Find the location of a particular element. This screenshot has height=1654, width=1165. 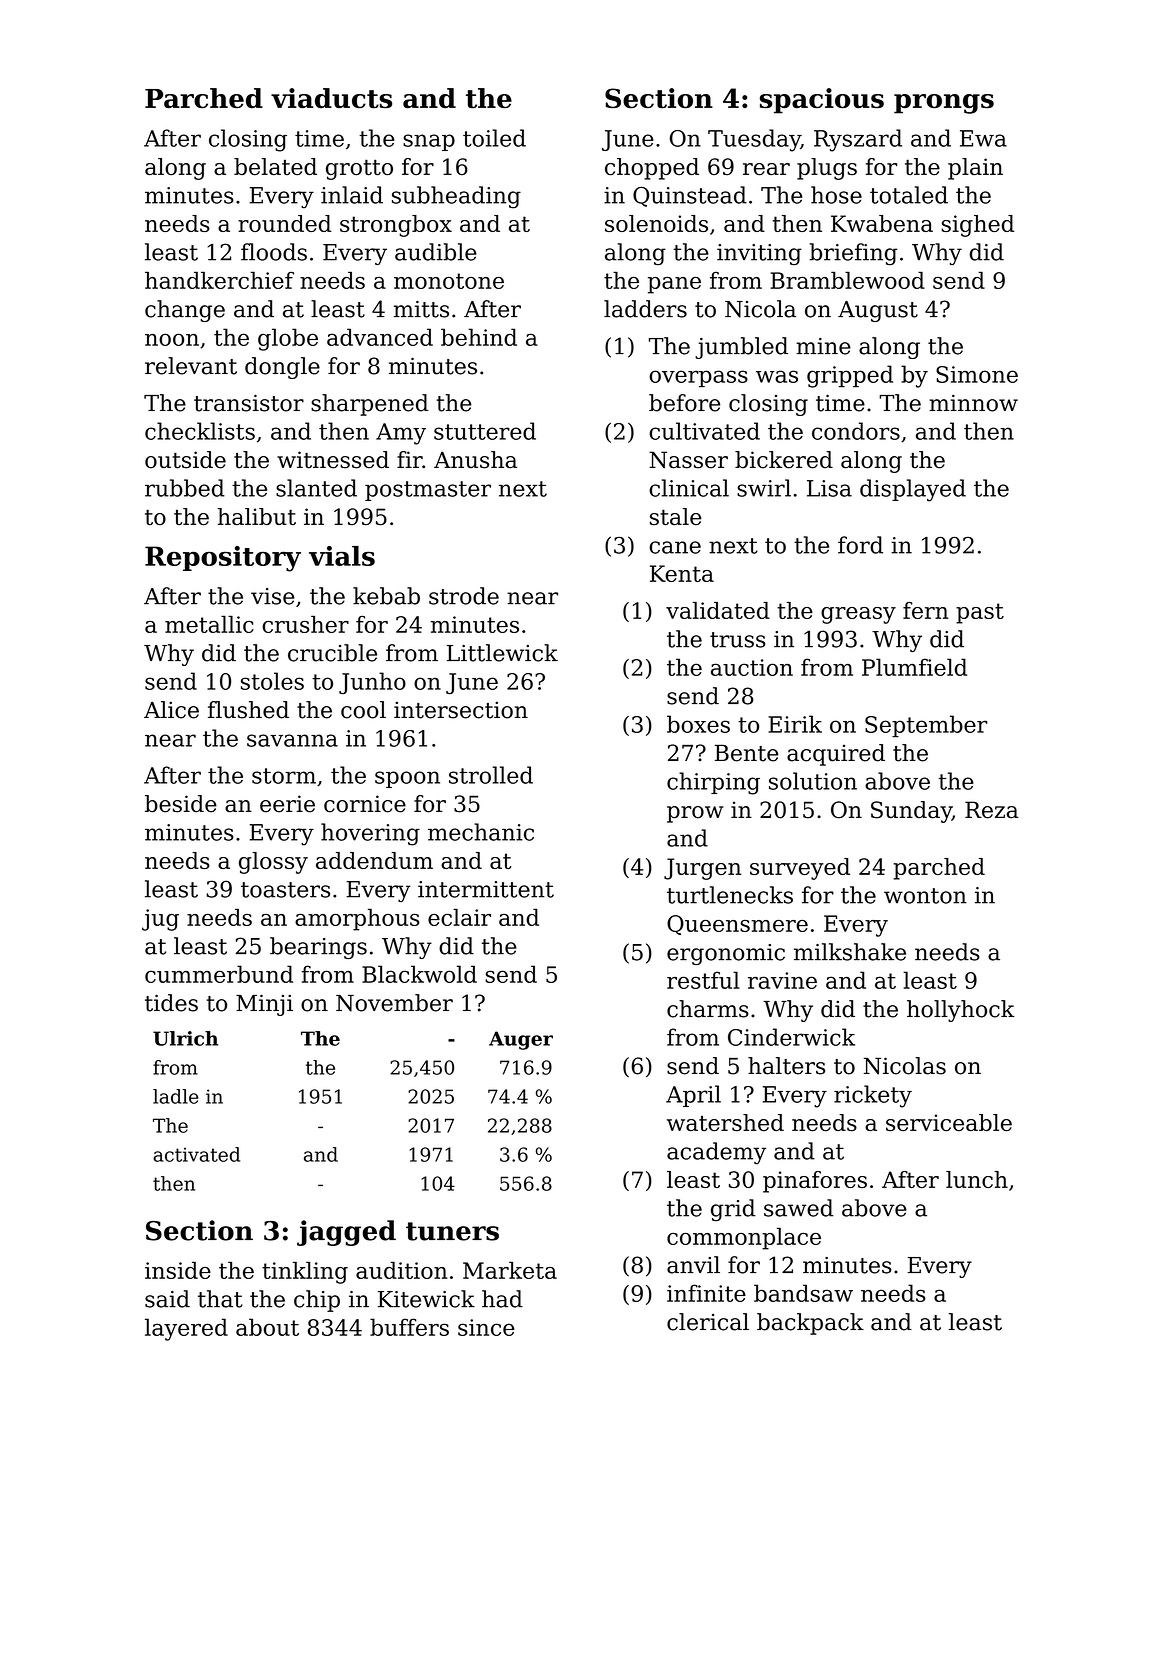

inviting is located at coordinates (759, 254).
